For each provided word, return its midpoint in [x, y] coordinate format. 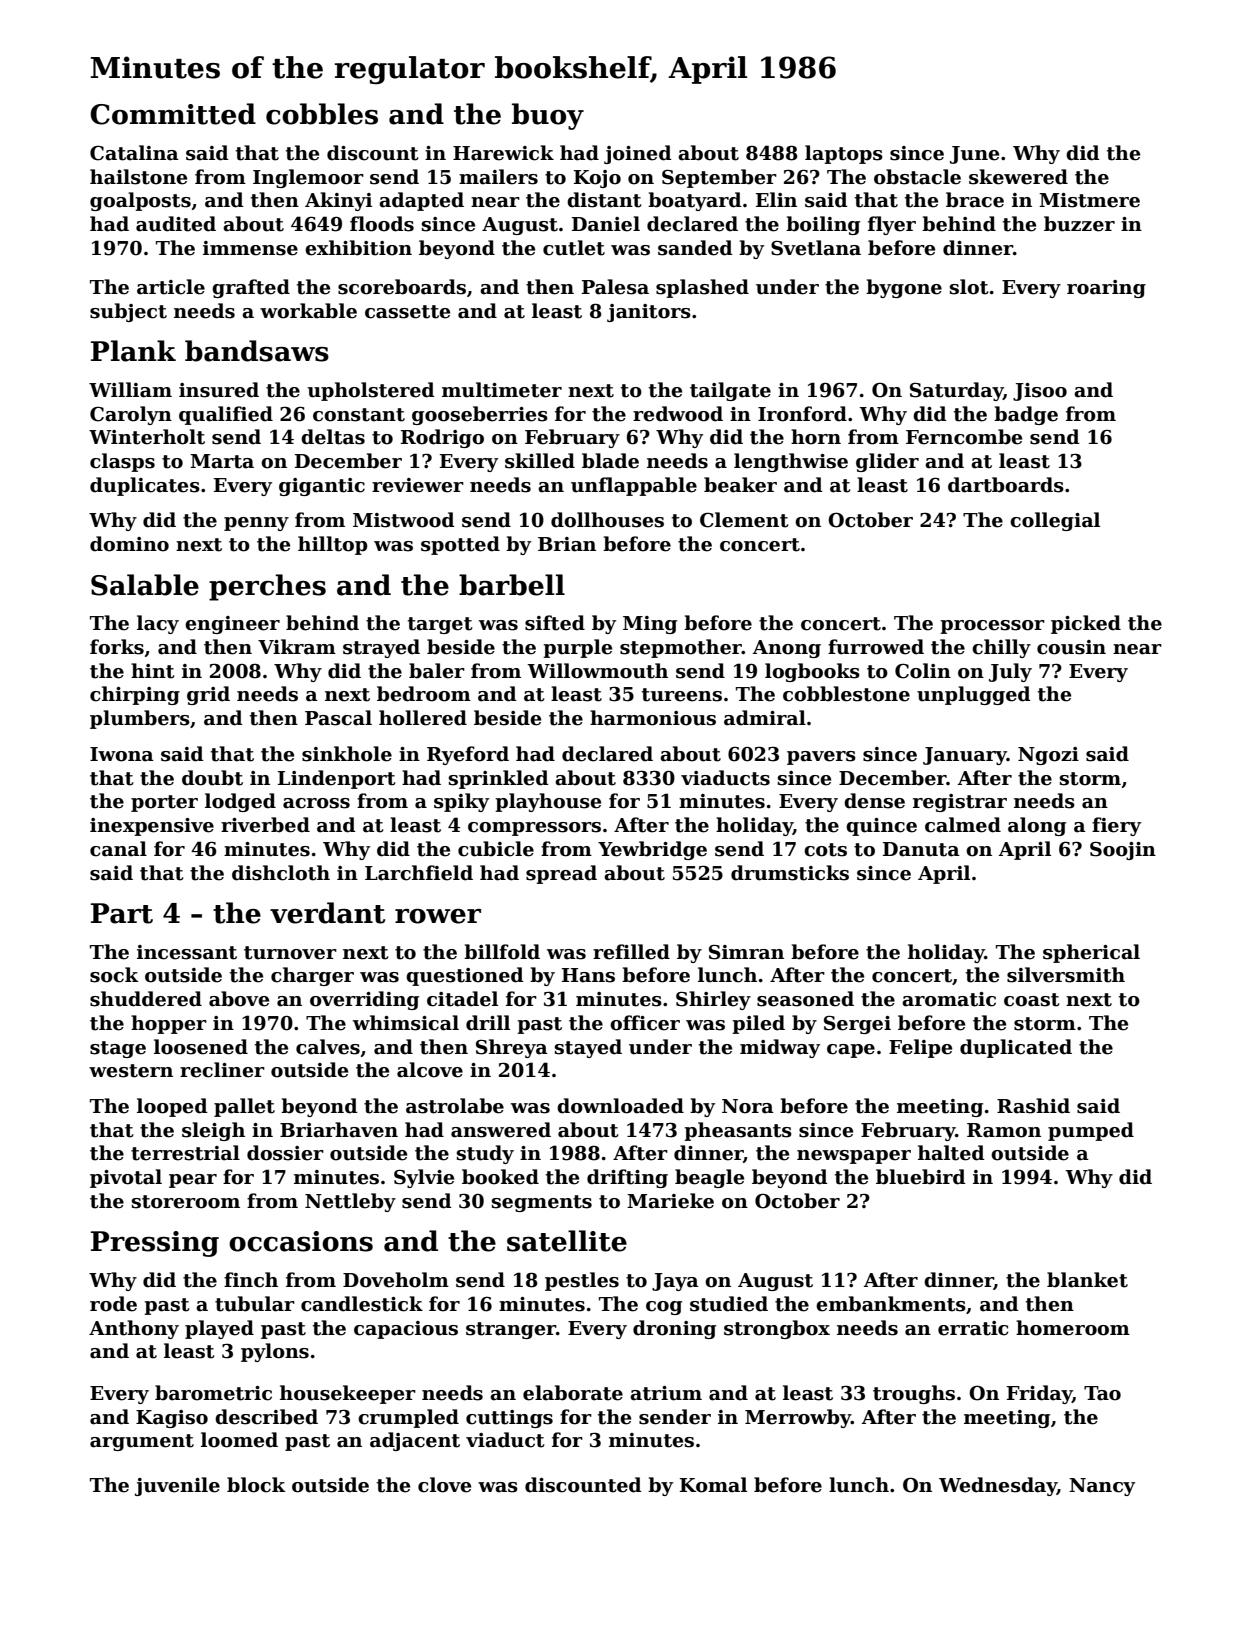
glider [887, 462]
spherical [1091, 953]
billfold [502, 952]
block [256, 1485]
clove [444, 1485]
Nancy [1102, 1487]
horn [816, 437]
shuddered [146, 999]
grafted [251, 288]
